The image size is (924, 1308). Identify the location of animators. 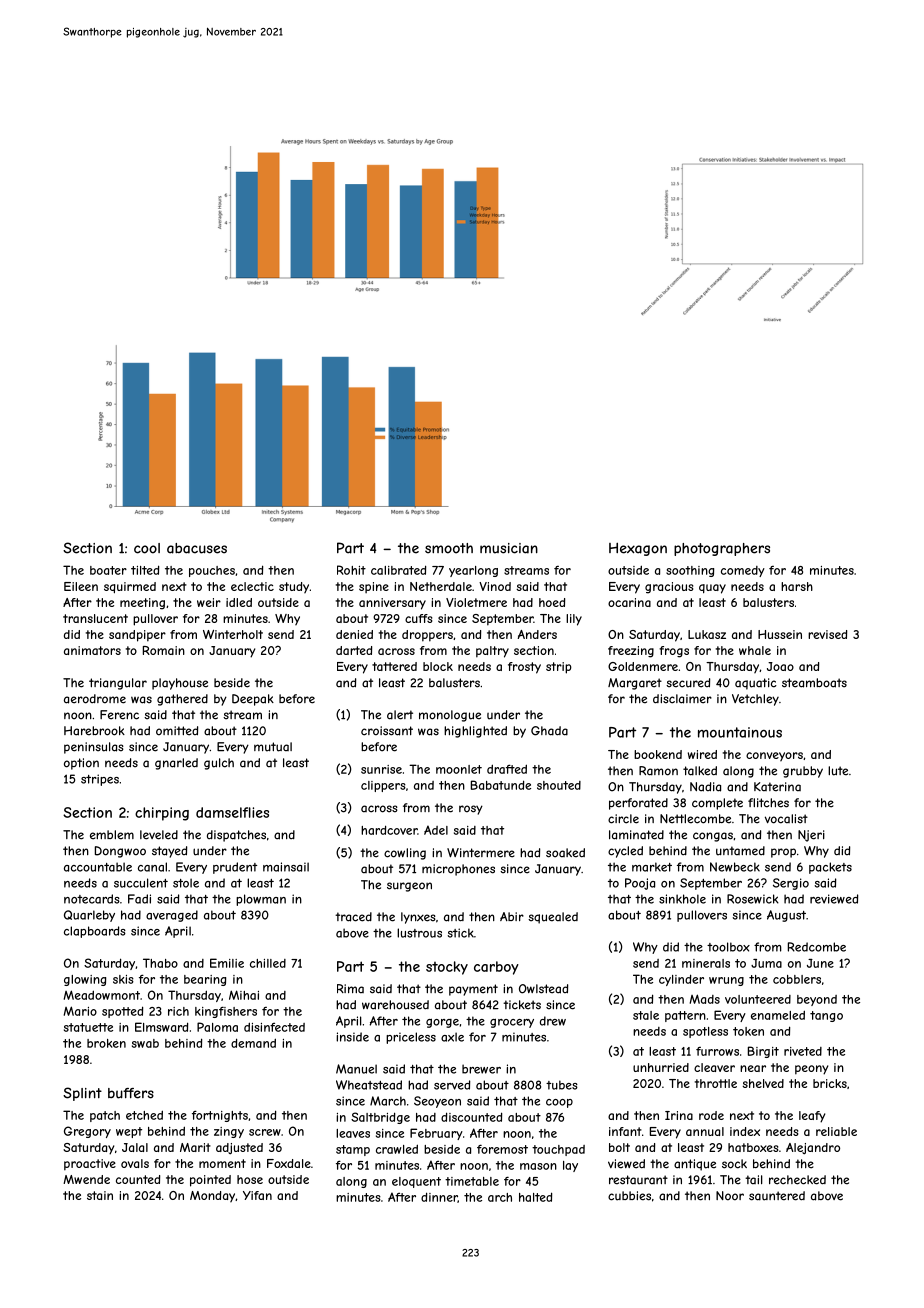
(92, 650).
